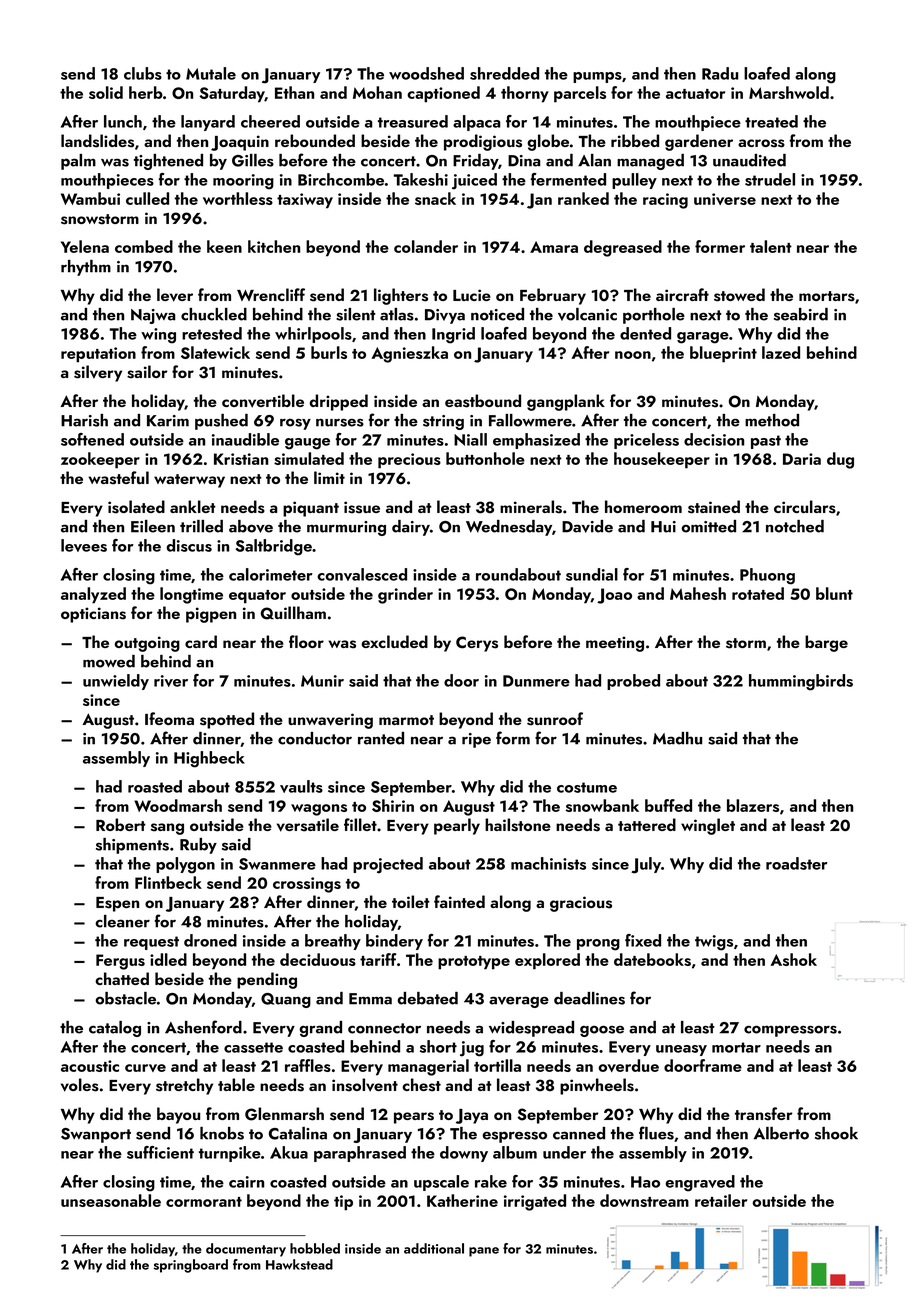 Image resolution: width=924 pixels, height=1308 pixels. Describe the element at coordinates (789, 92) in the screenshot. I see `Marshwold` at that location.
